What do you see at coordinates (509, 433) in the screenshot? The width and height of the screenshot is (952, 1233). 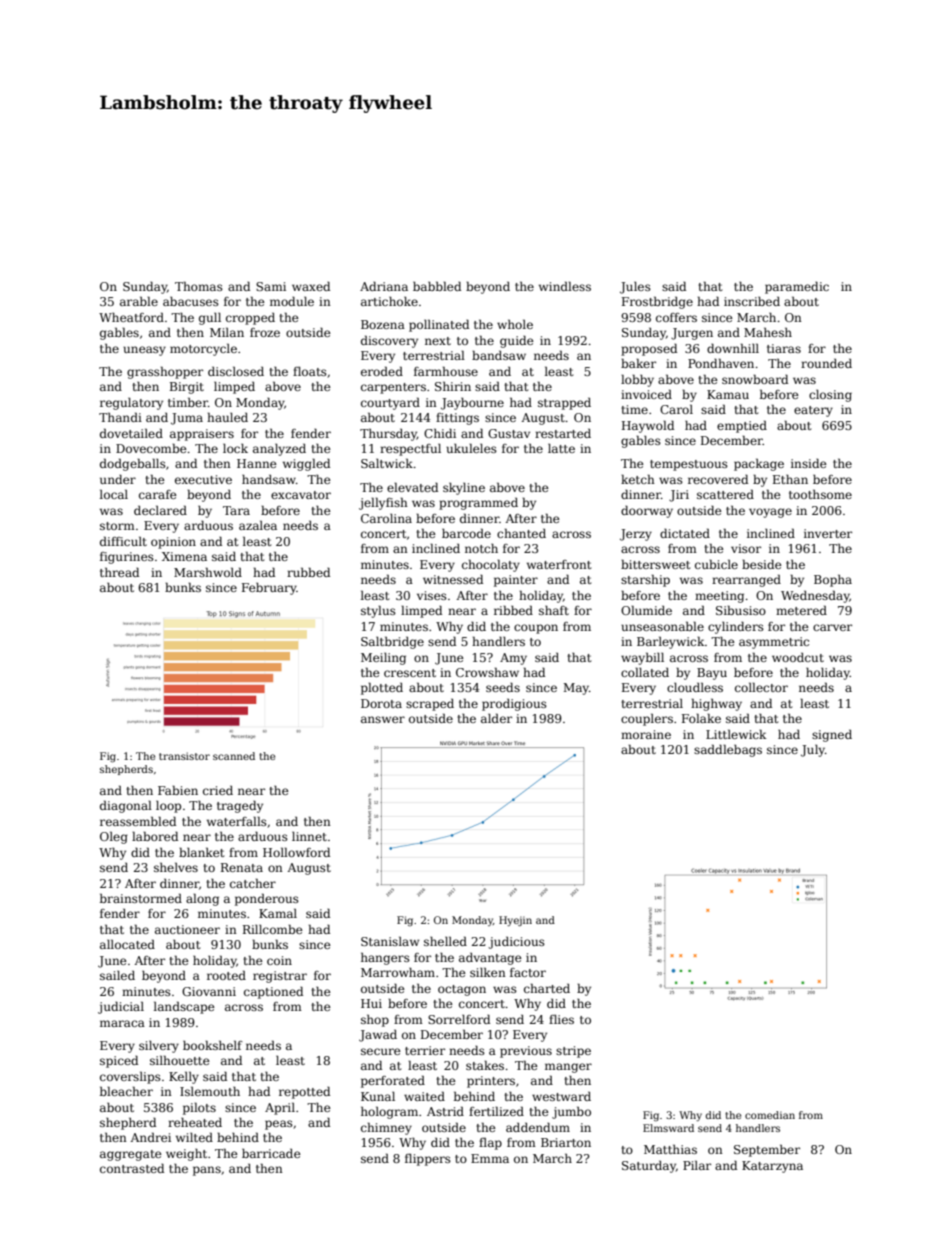 I see `Gustav` at bounding box center [509, 433].
